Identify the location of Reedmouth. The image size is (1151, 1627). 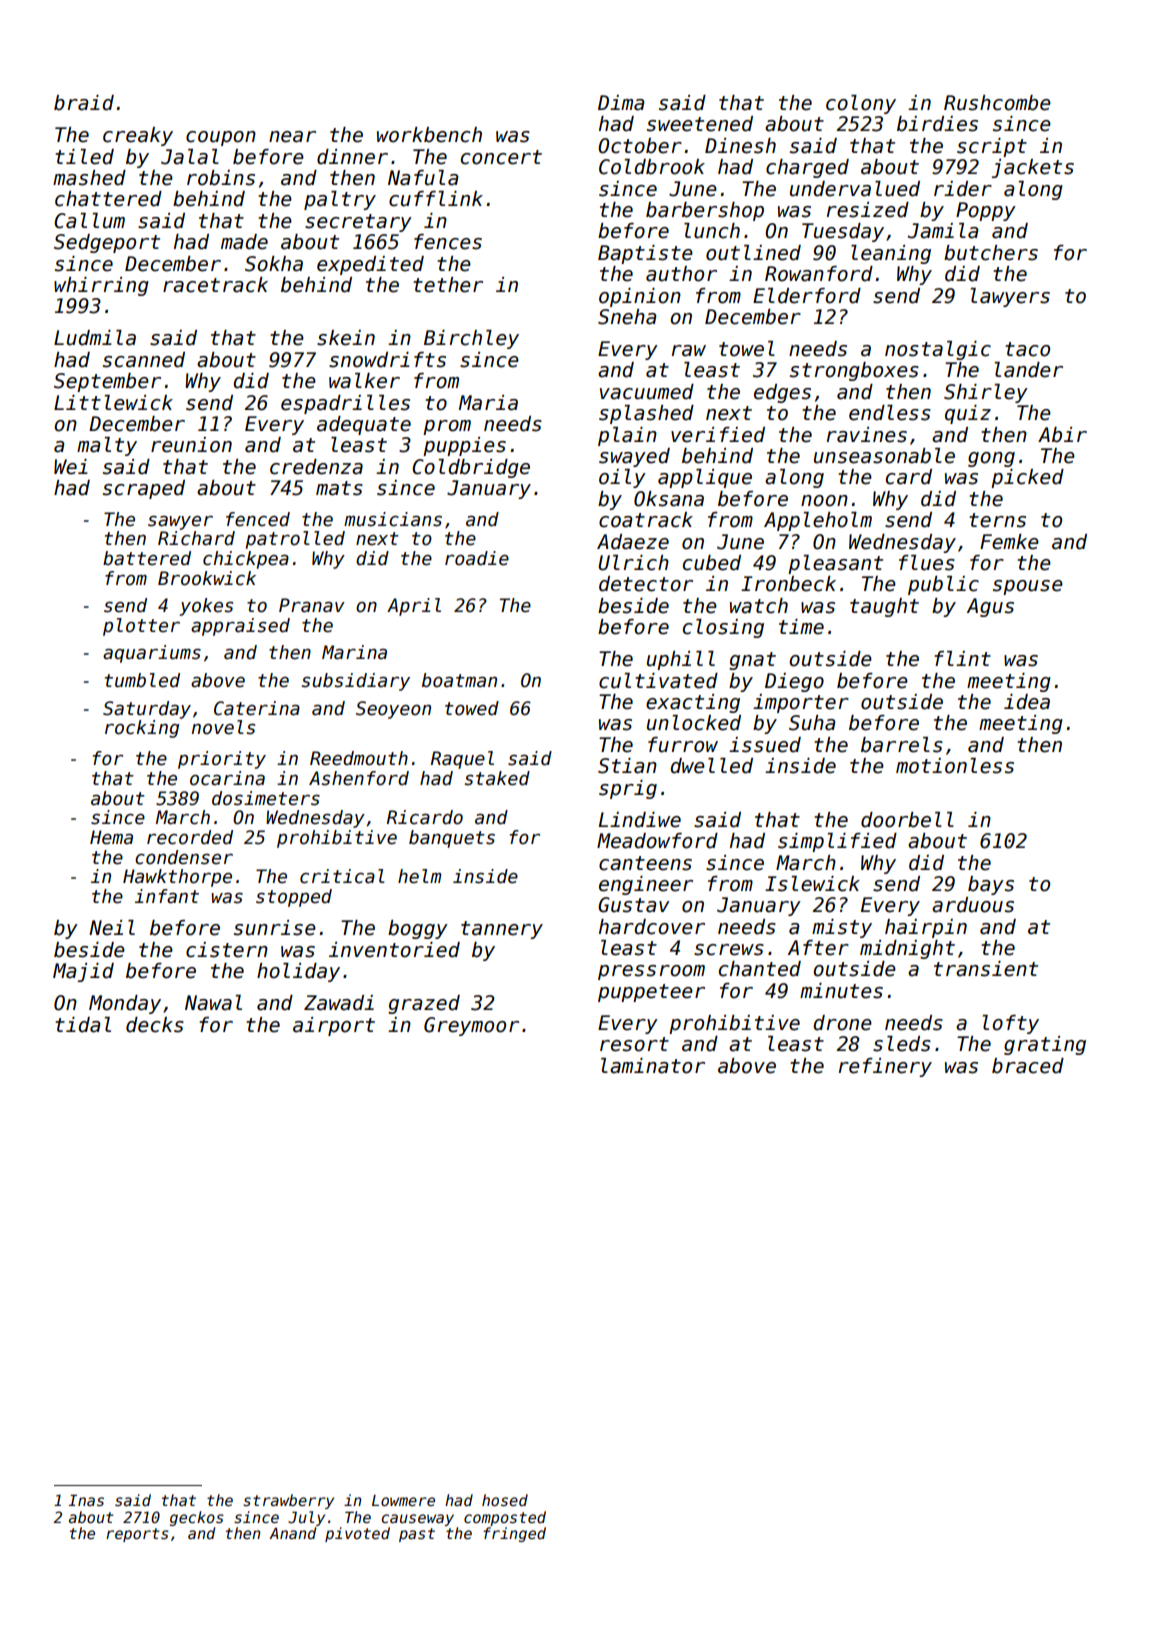
(359, 758).
